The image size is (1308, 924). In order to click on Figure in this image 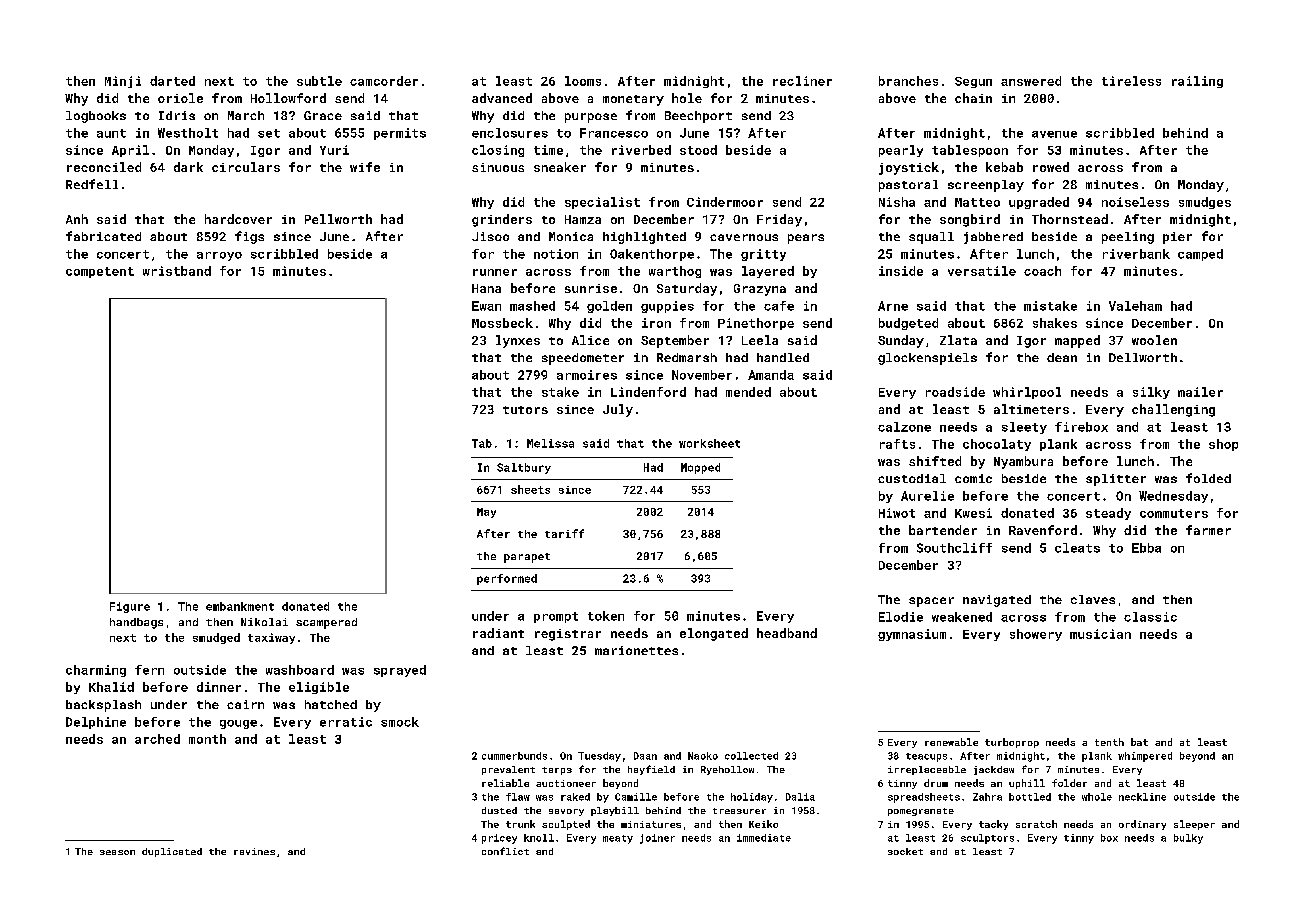, I will do `click(130, 607)`.
